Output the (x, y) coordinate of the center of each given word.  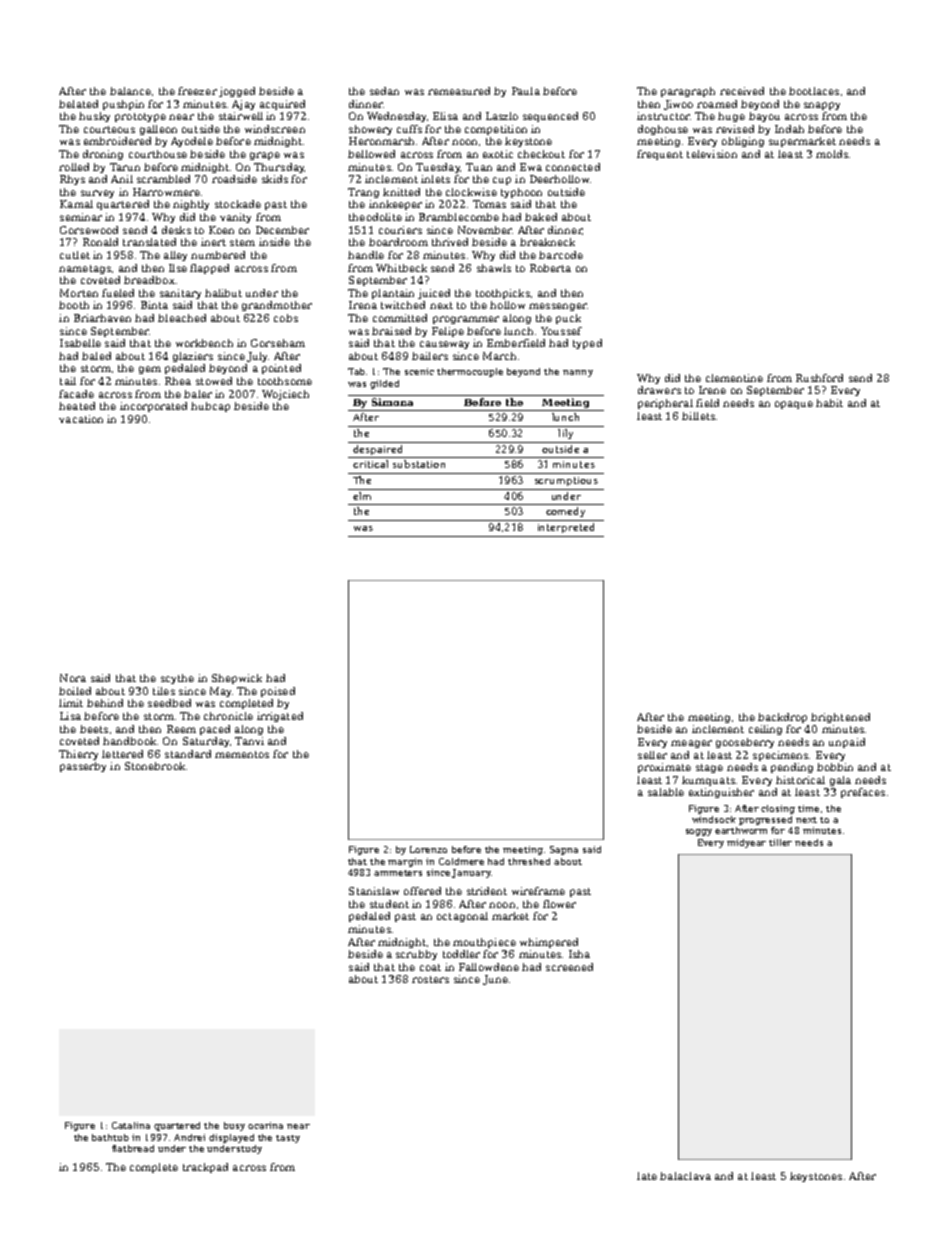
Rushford (819, 378)
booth (74, 305)
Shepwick (237, 679)
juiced (434, 294)
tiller (780, 842)
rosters (430, 979)
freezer (197, 91)
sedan (384, 91)
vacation (81, 419)
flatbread (133, 1148)
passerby (83, 767)
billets (698, 416)
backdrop (782, 718)
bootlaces (814, 91)
